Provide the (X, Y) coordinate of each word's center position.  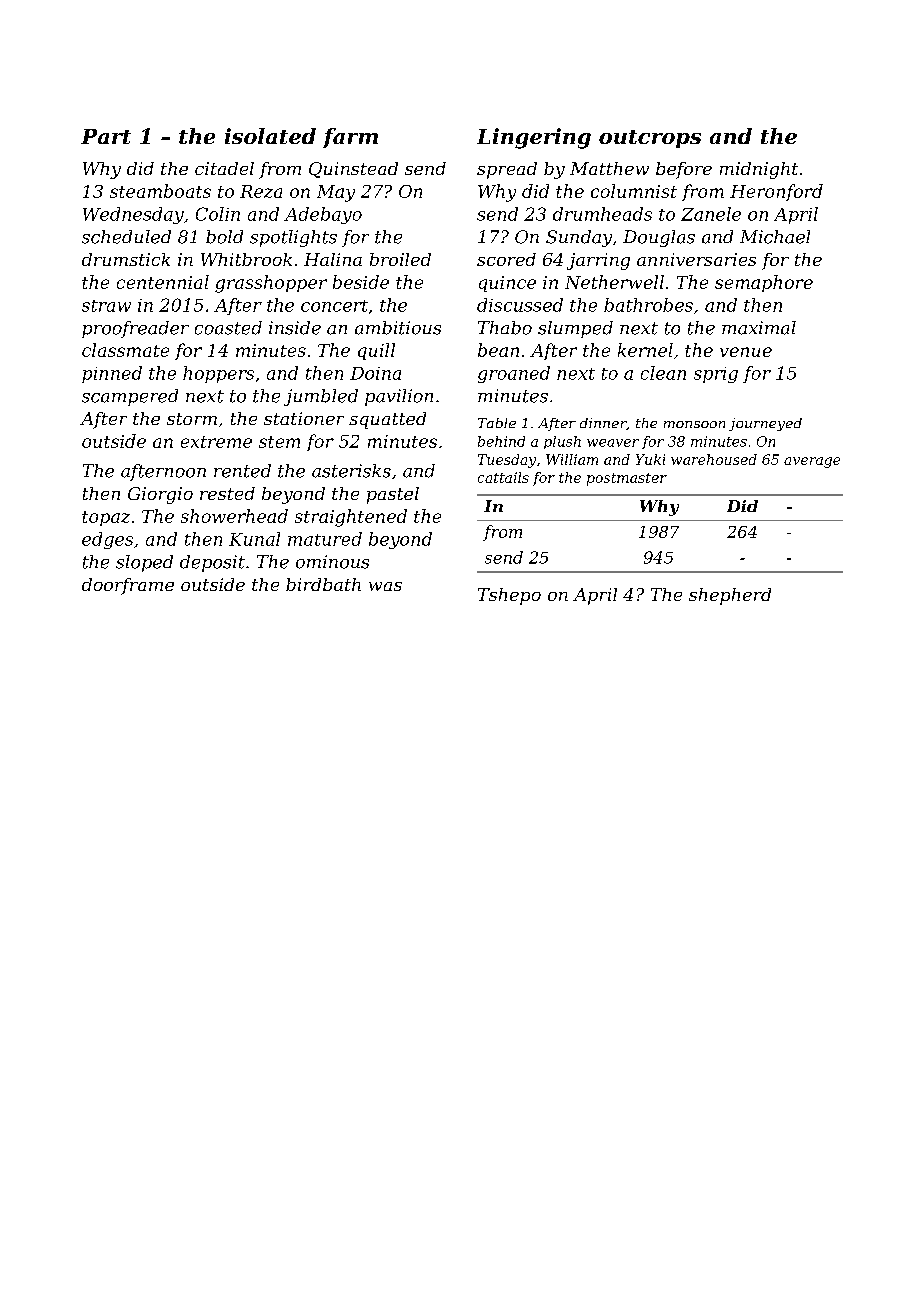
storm (192, 419)
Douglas (659, 238)
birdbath (323, 584)
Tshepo (509, 596)
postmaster (627, 479)
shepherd (730, 596)
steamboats (160, 191)
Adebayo (323, 215)
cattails (503, 477)
